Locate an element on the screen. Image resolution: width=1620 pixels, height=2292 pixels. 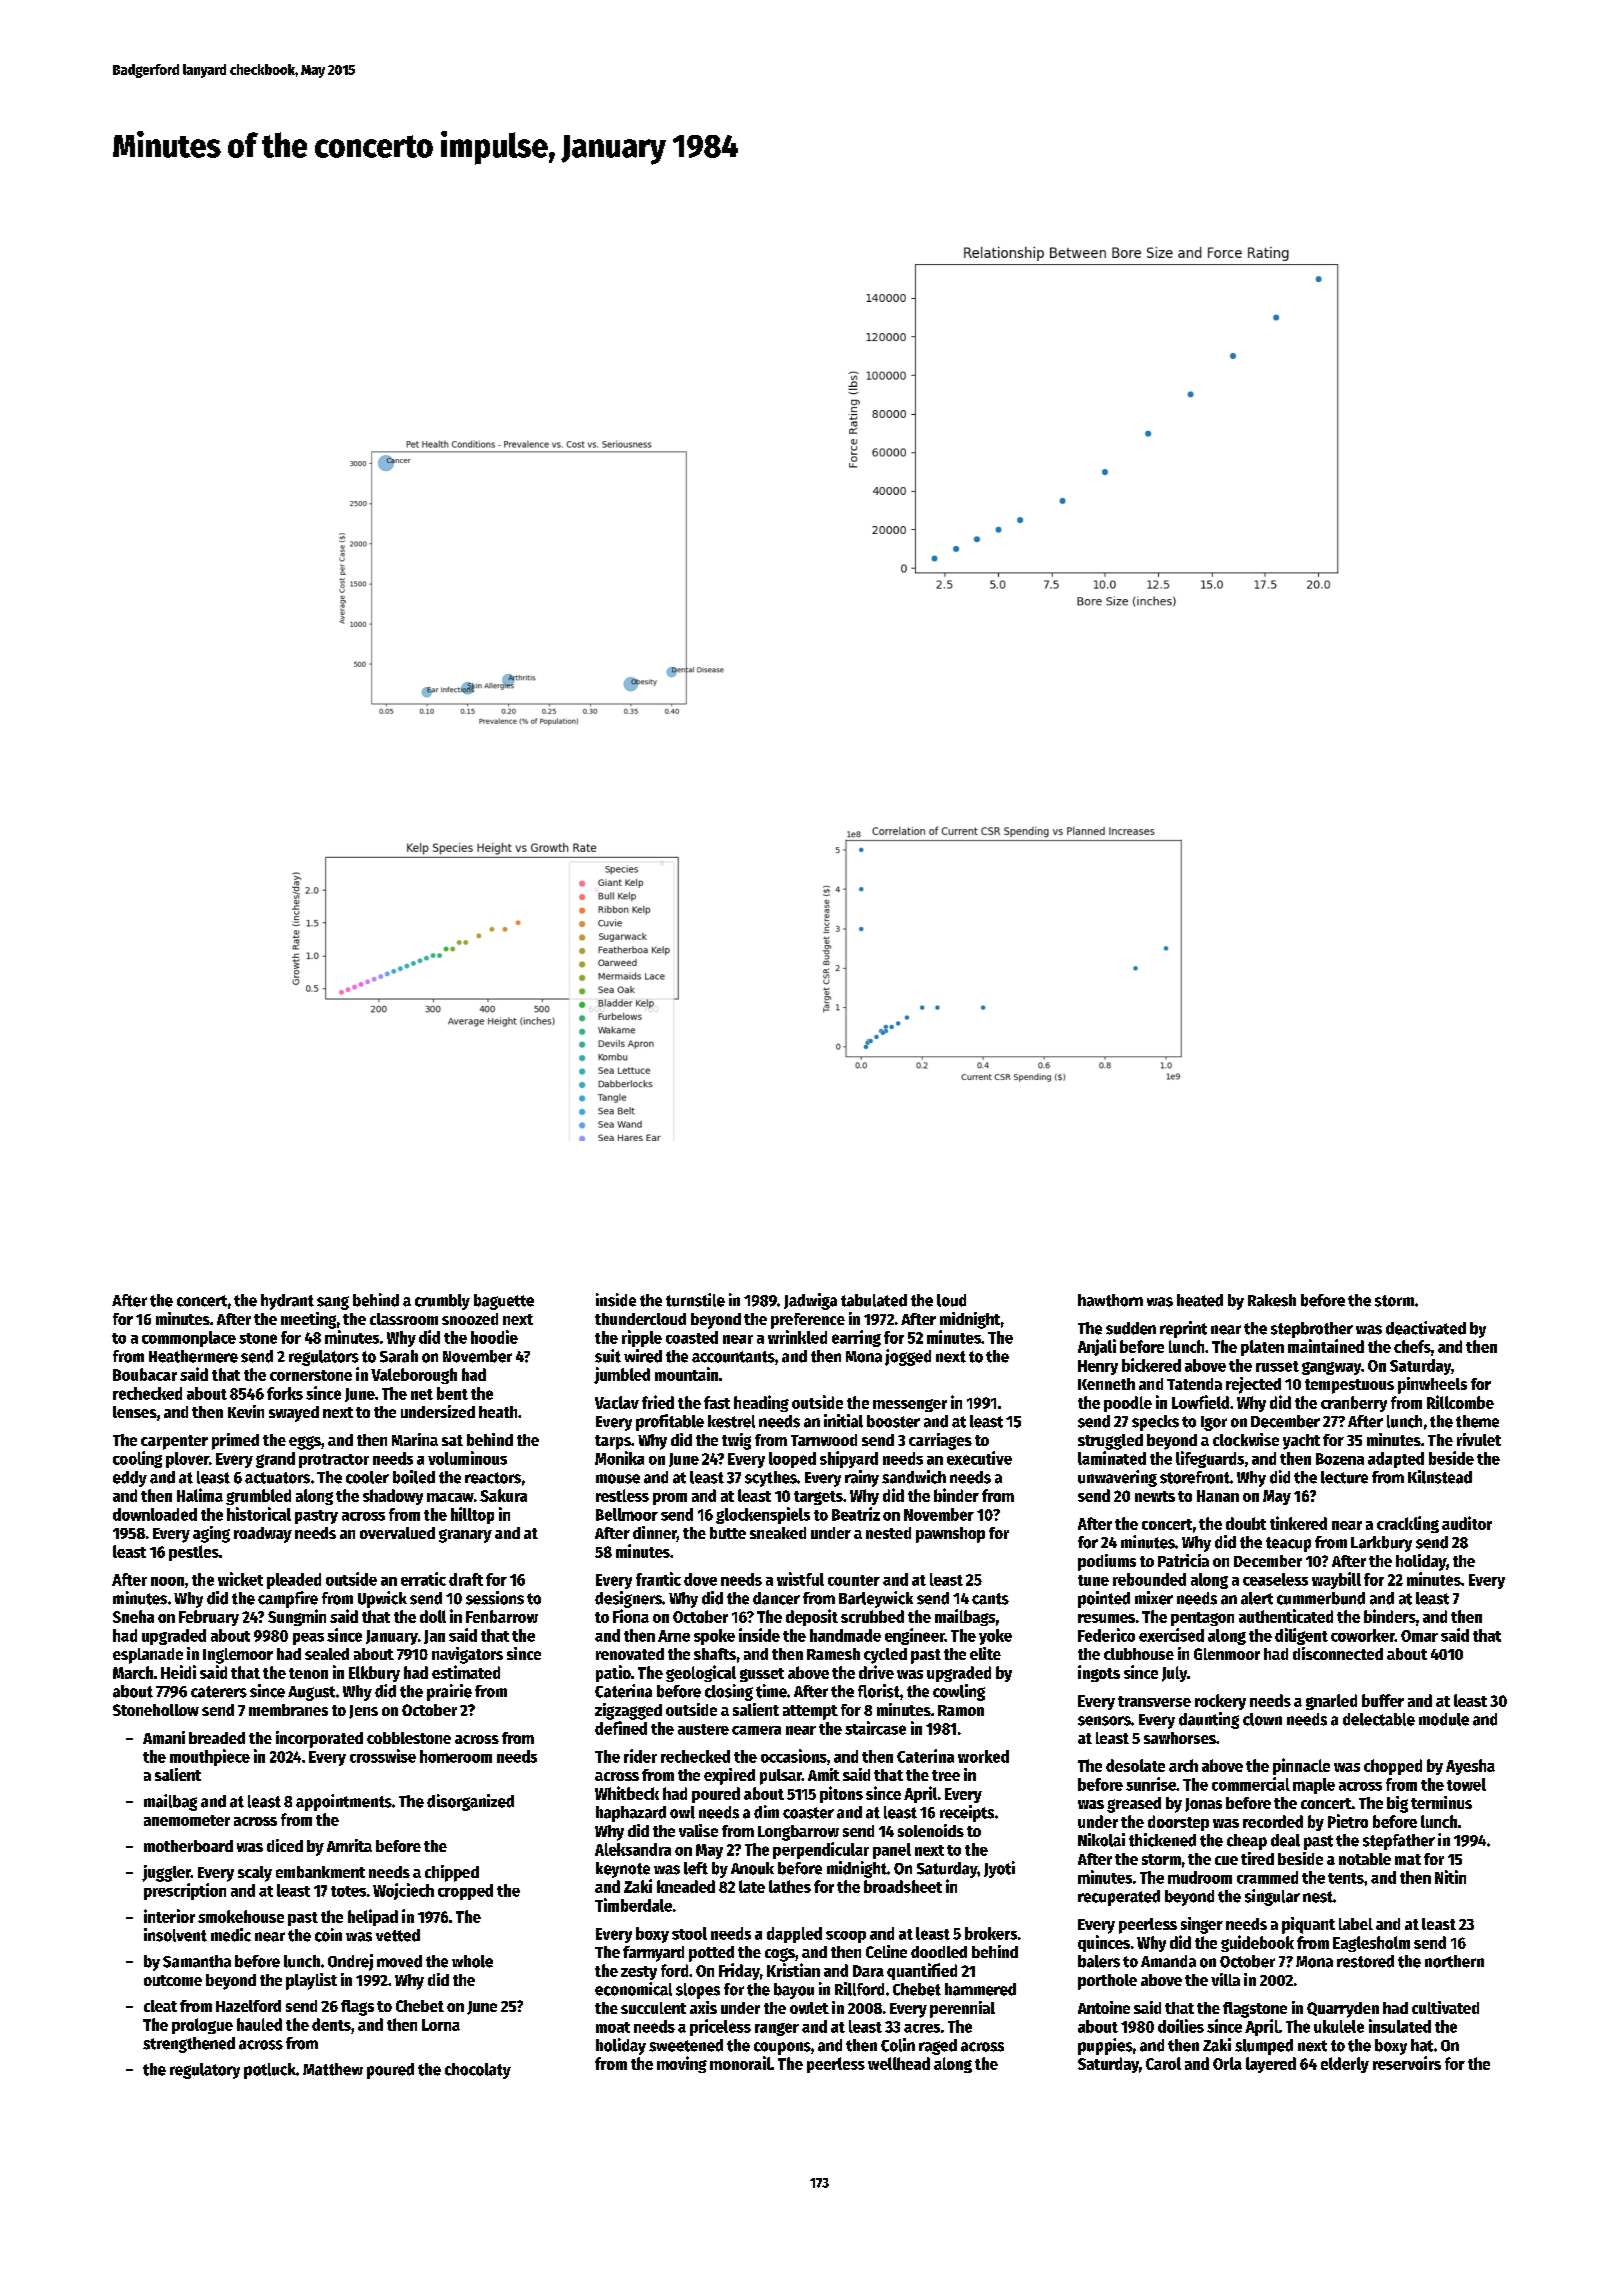
hawthorn is located at coordinates (1110, 1300).
